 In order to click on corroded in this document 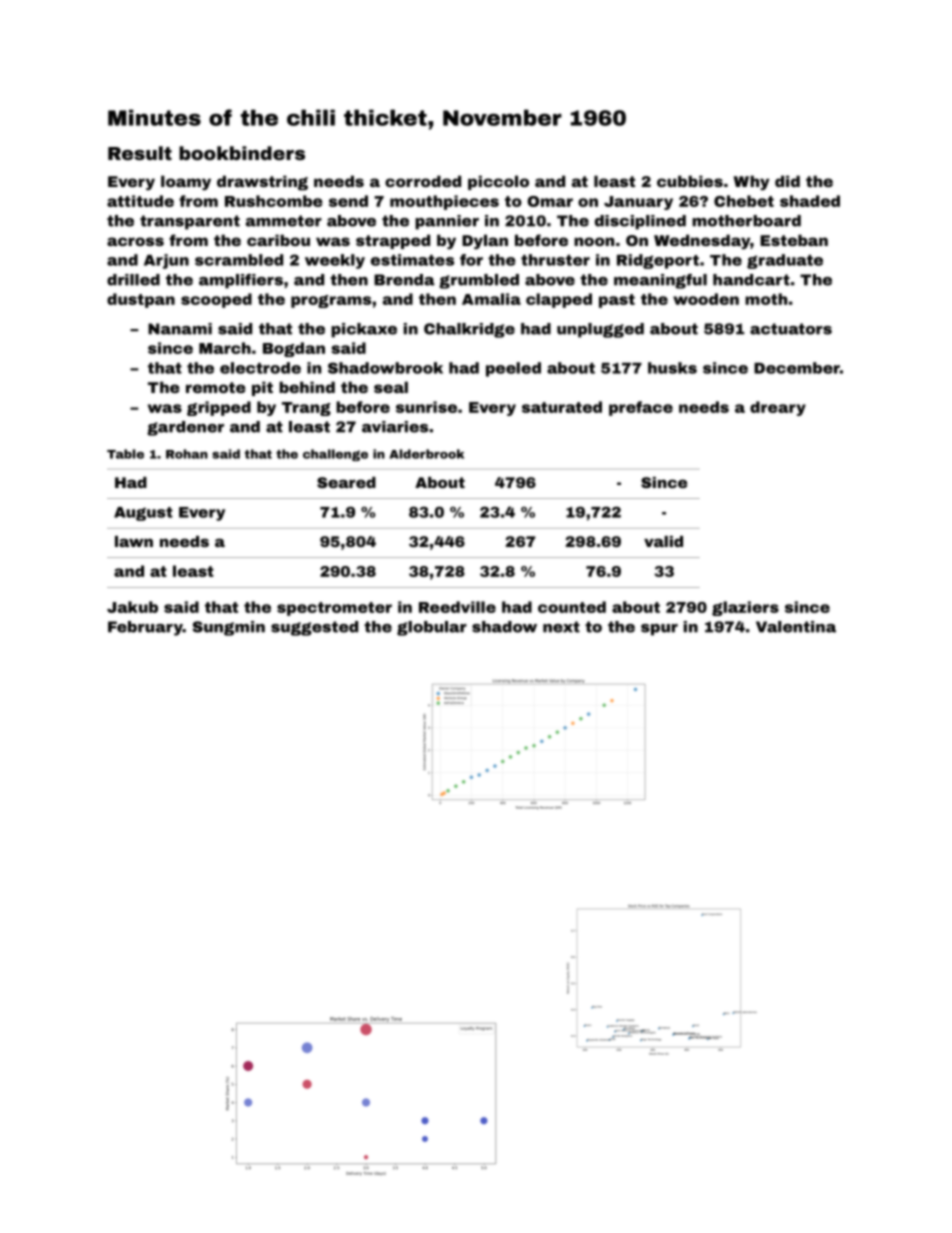, I will do `click(423, 181)`.
